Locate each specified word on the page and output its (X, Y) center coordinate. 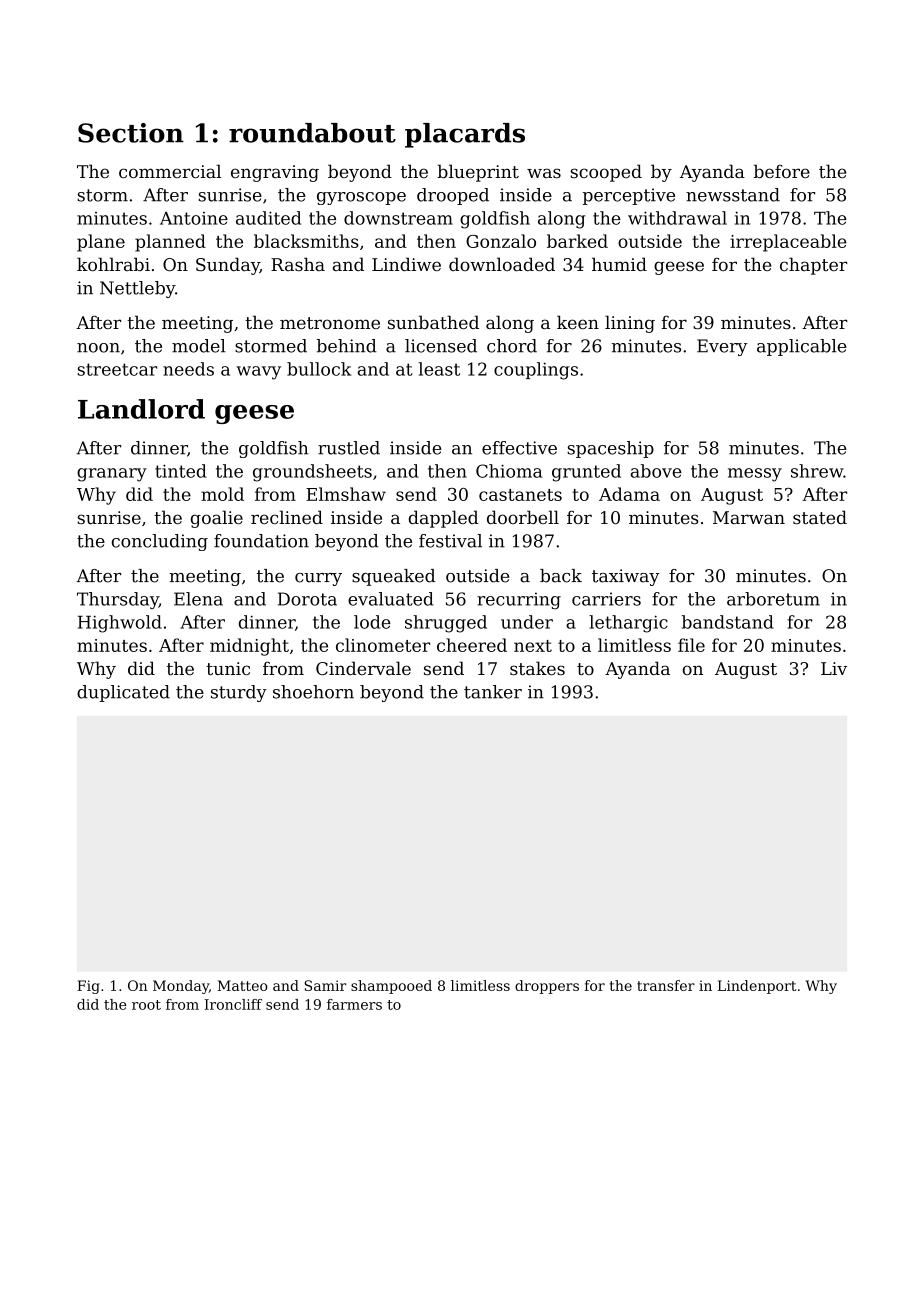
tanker (493, 692)
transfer (666, 985)
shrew (817, 471)
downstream (398, 218)
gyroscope (361, 198)
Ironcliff (233, 1004)
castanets (520, 495)
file (691, 645)
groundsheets (312, 473)
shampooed (391, 987)
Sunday (228, 266)
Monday (181, 987)
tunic (228, 668)
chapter (813, 266)
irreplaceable (788, 243)
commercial (170, 171)
